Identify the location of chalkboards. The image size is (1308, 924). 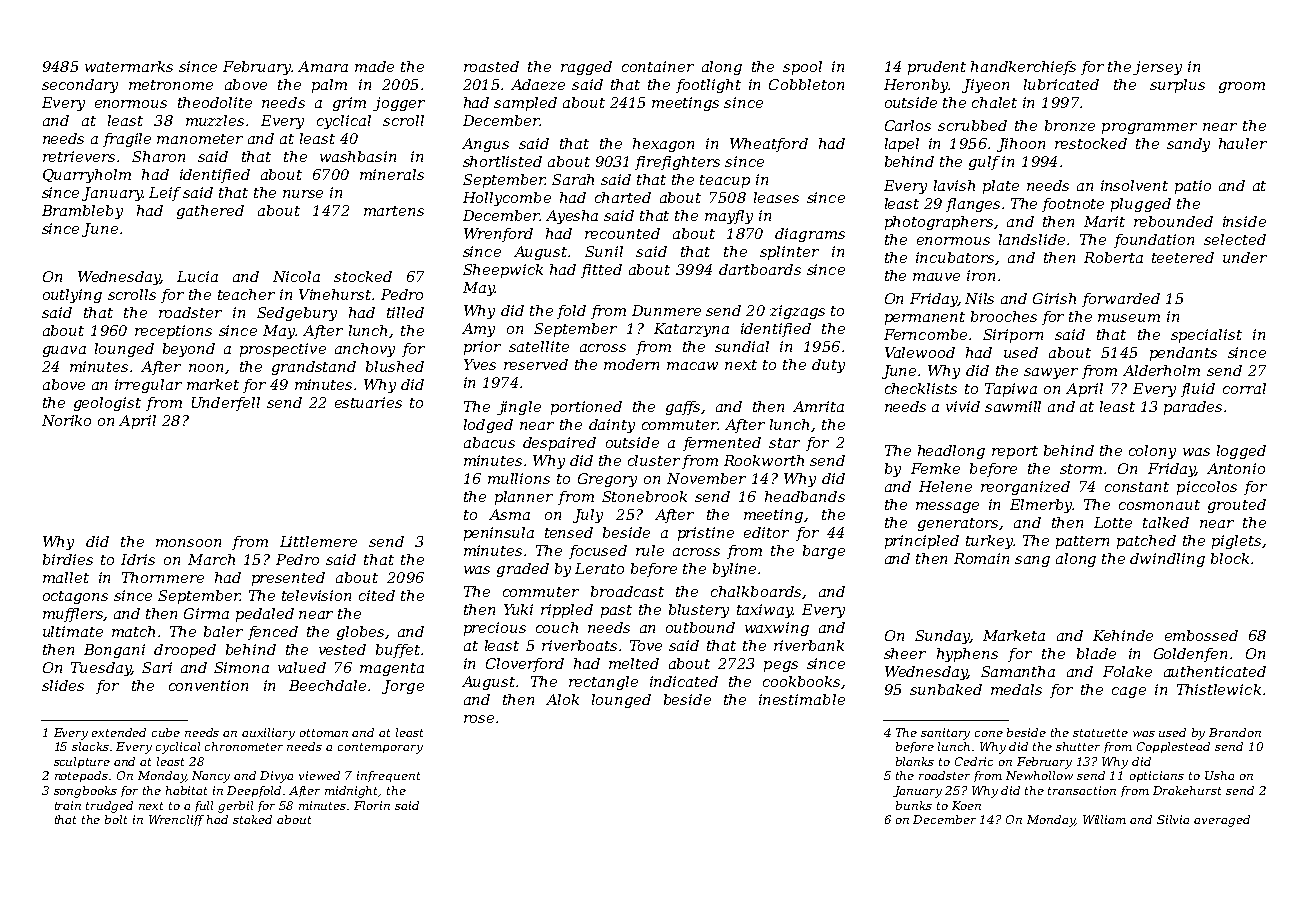
(756, 591).
